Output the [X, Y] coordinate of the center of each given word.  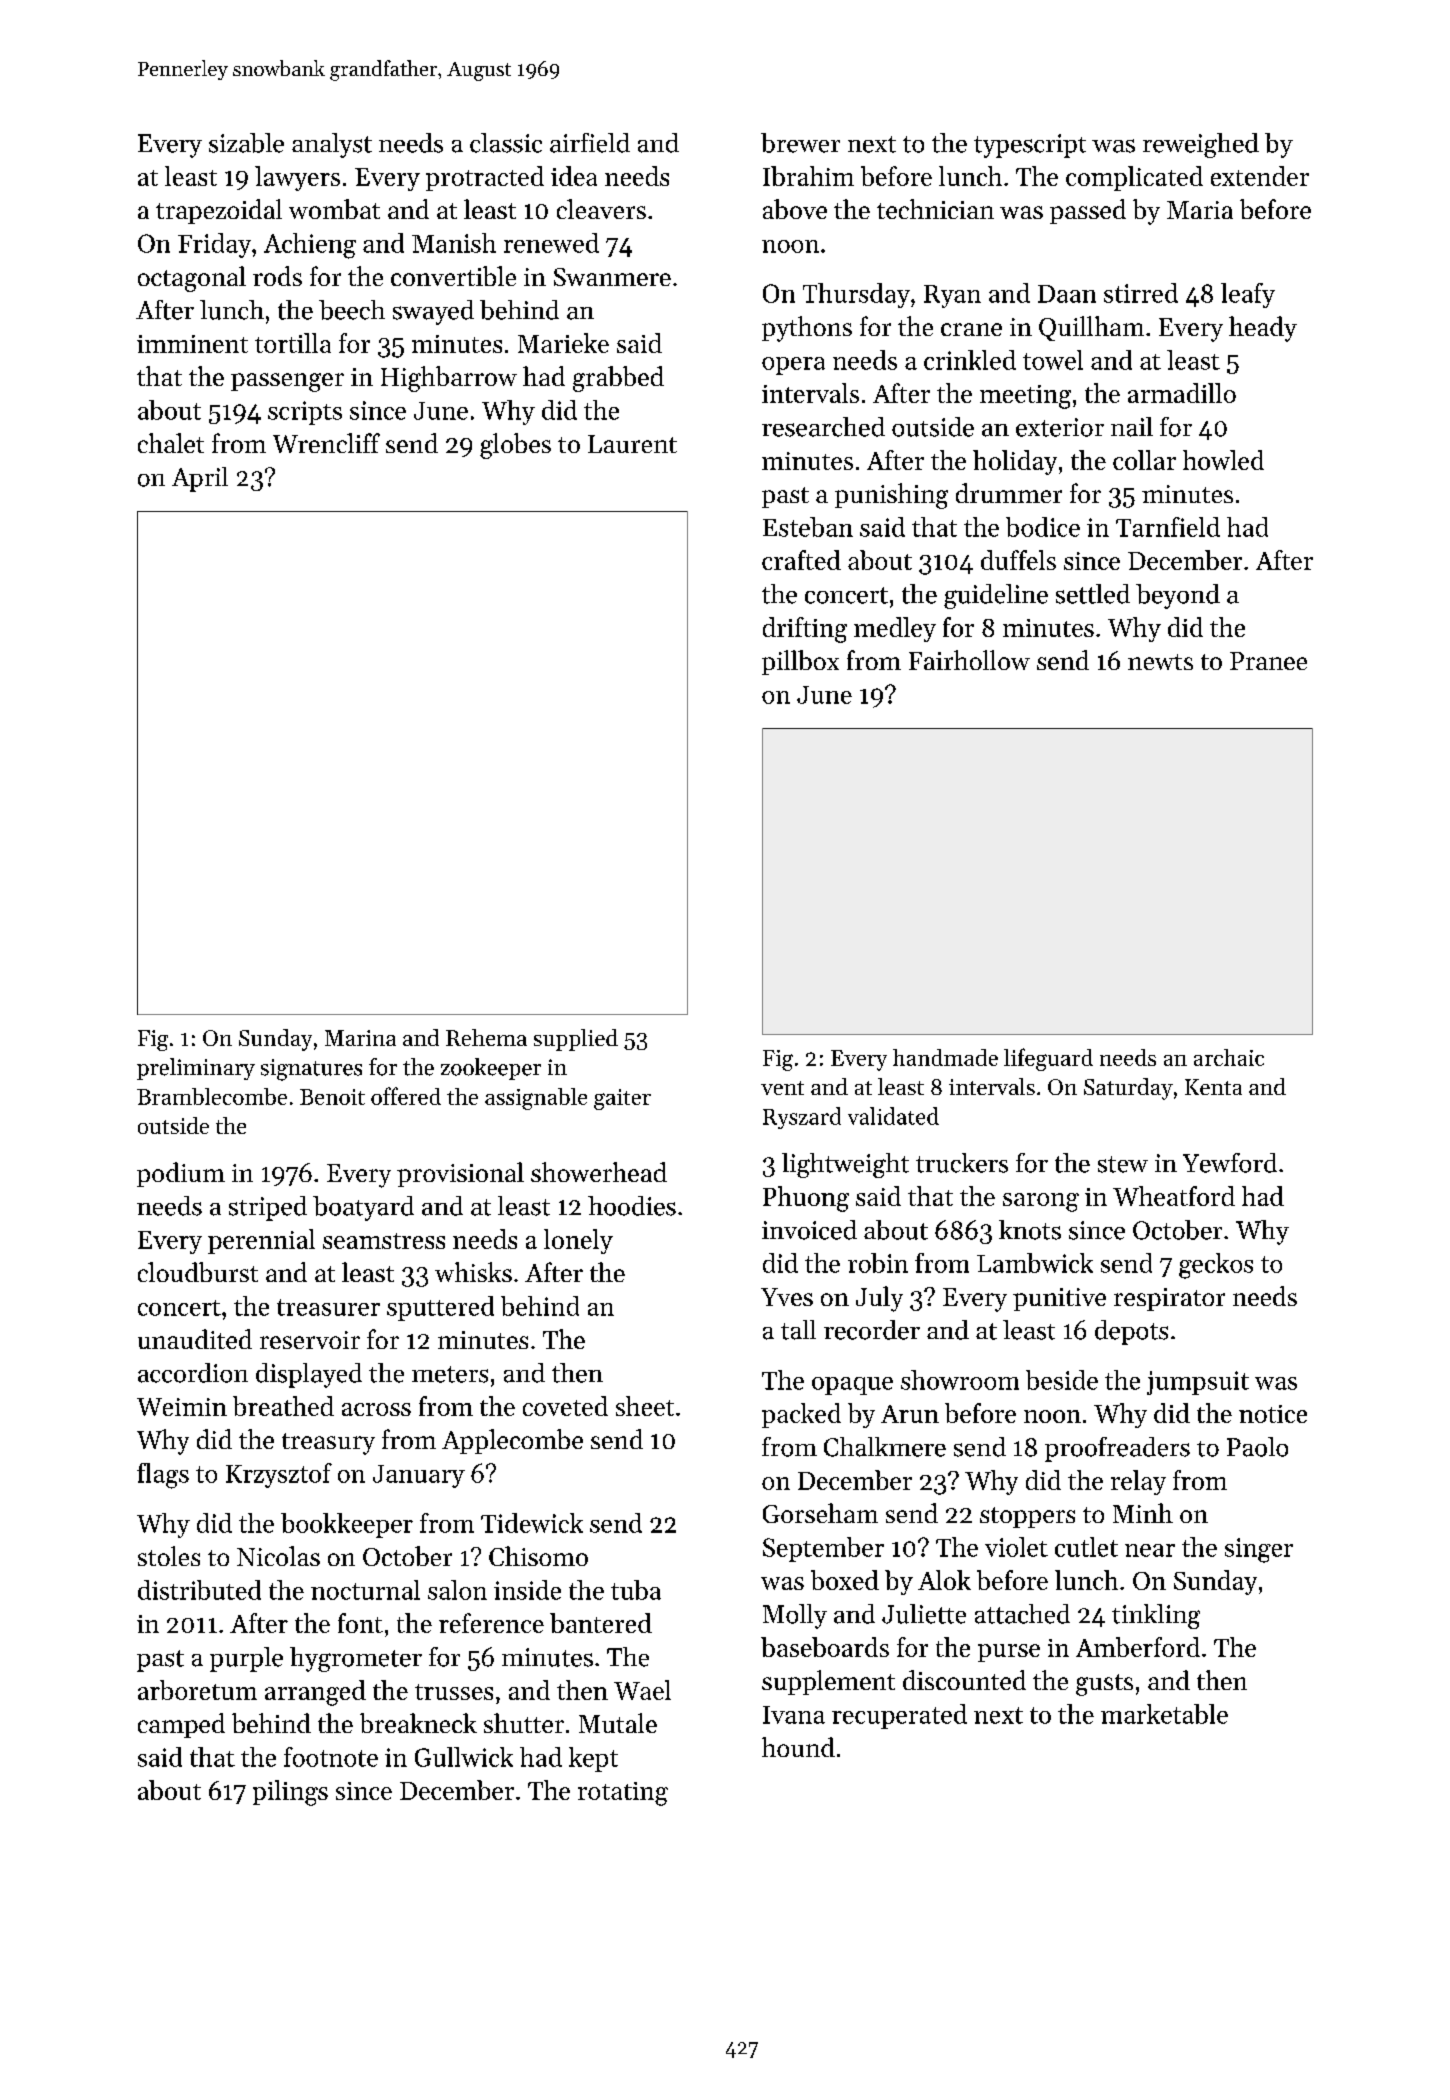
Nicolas [278, 1556]
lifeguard [1048, 1059]
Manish [454, 243]
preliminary [196, 1069]
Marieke [563, 343]
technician [935, 209]
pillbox [800, 662]
